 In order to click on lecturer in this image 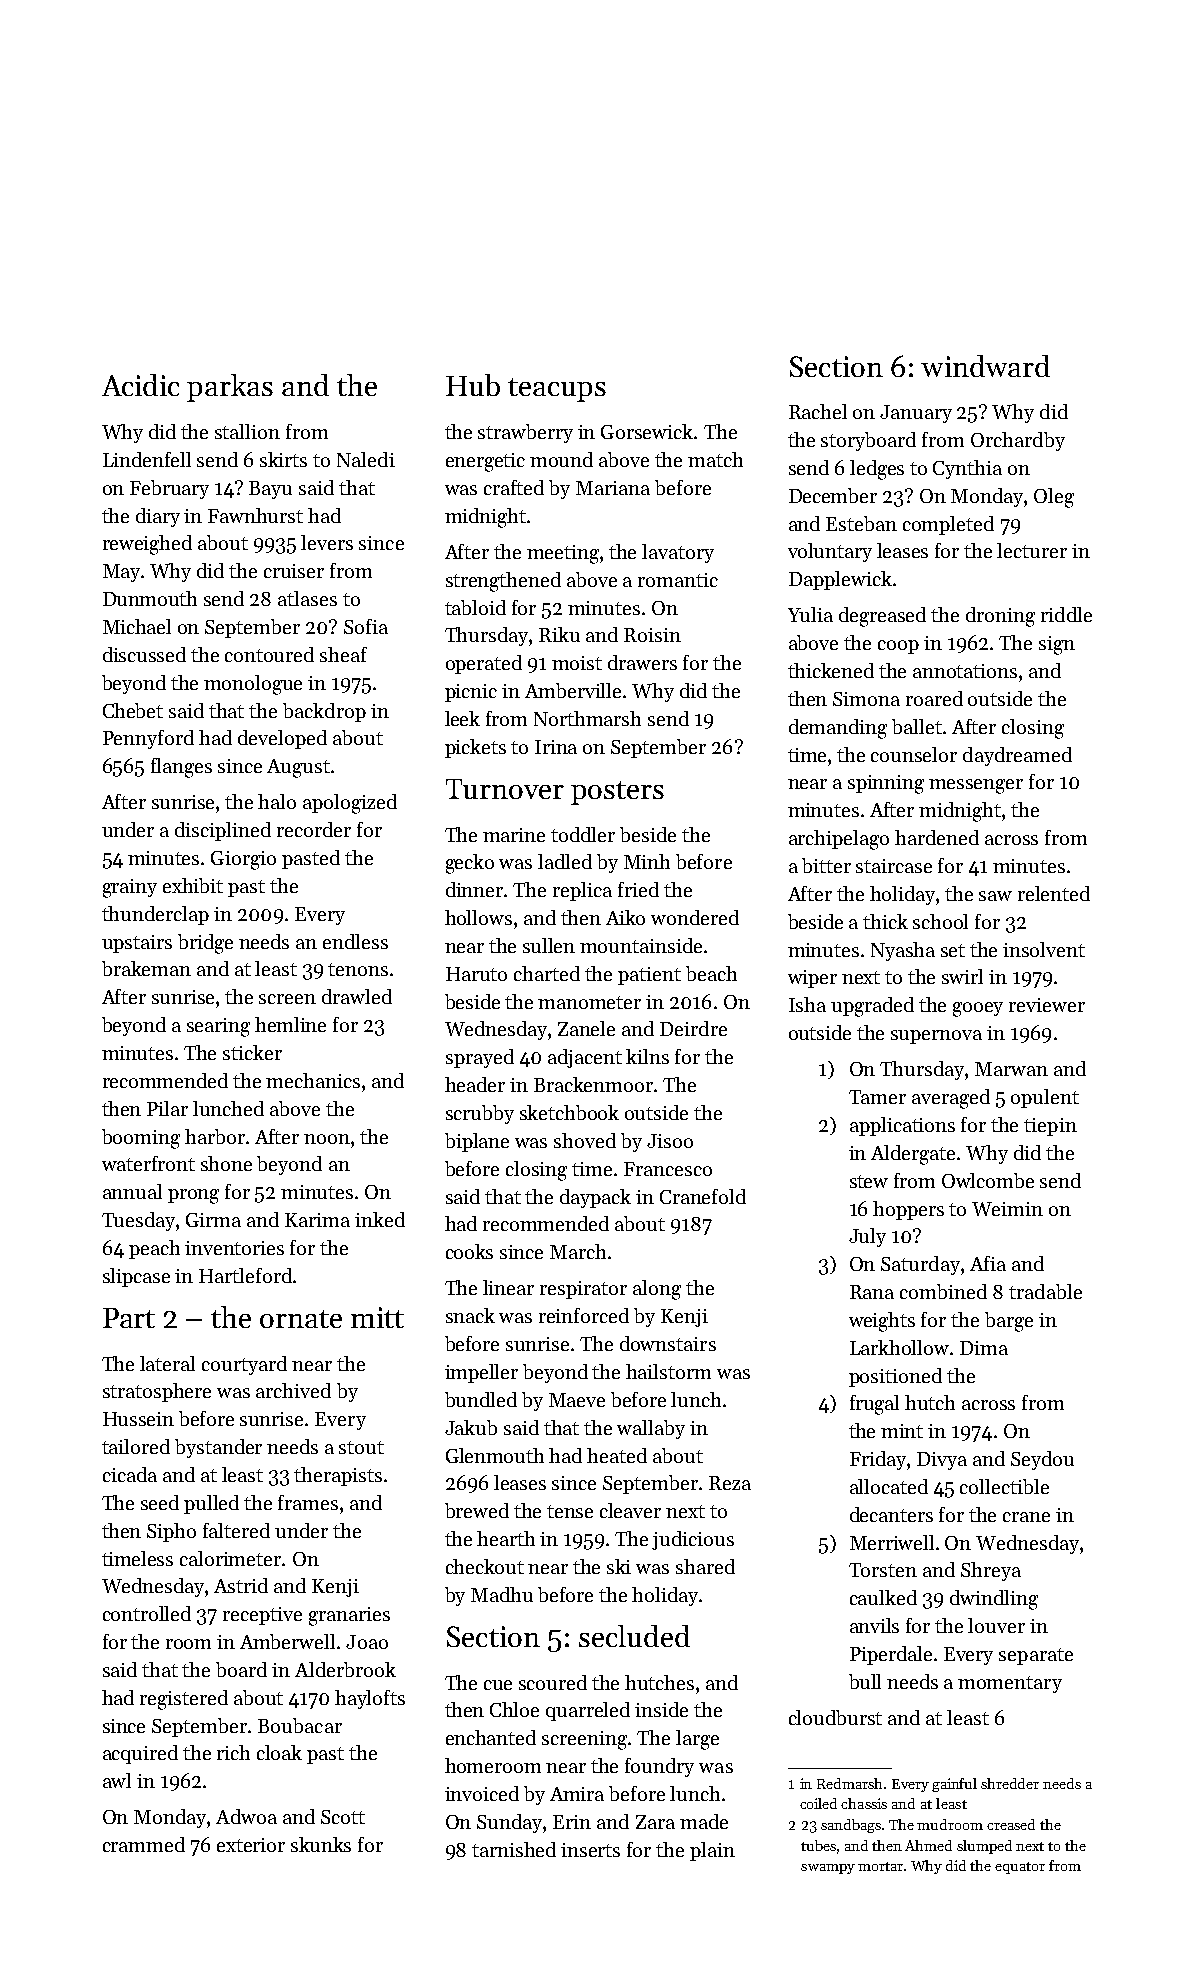, I will do `click(1032, 550)`.
